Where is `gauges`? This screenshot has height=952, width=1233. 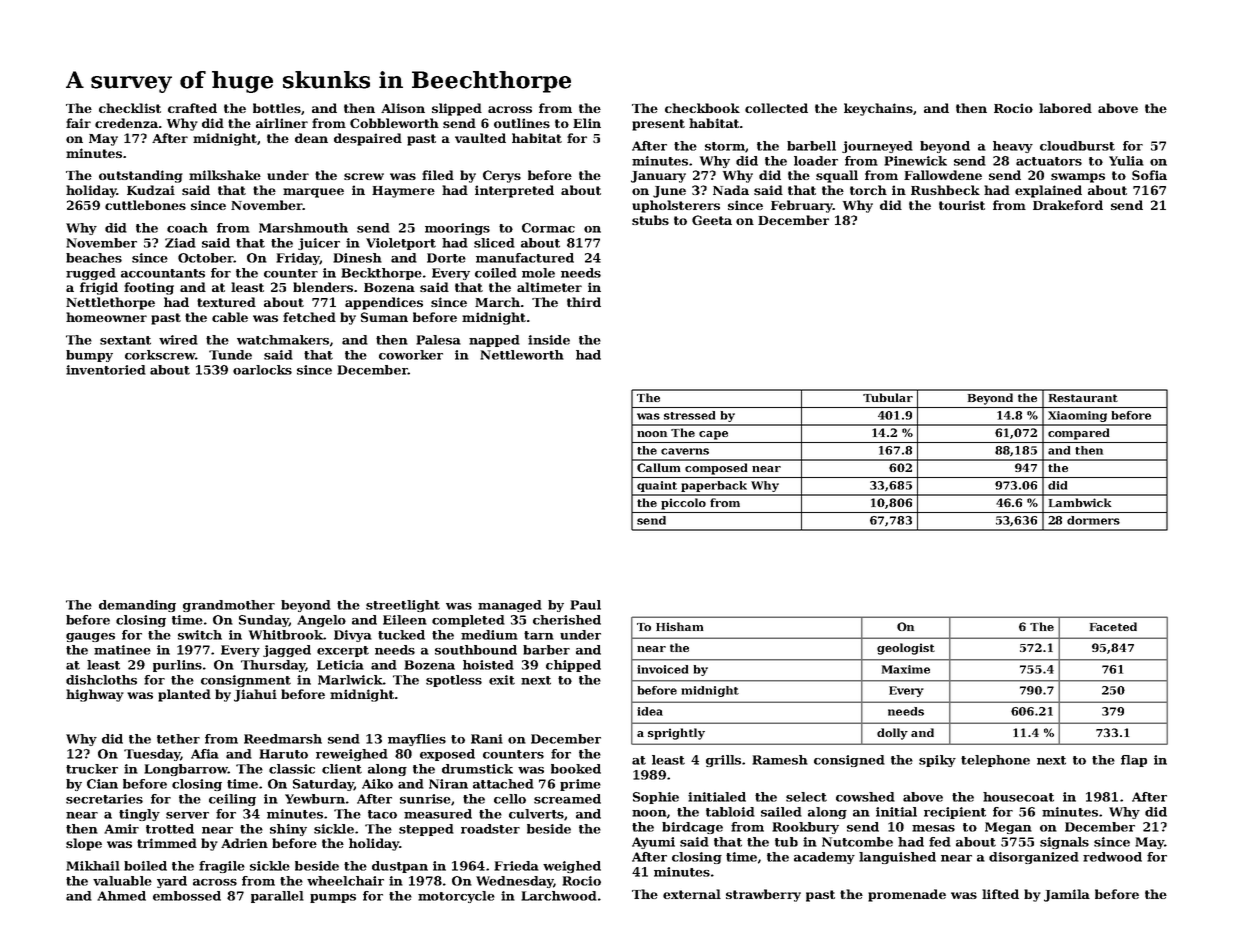
gauges is located at coordinates (90, 637).
